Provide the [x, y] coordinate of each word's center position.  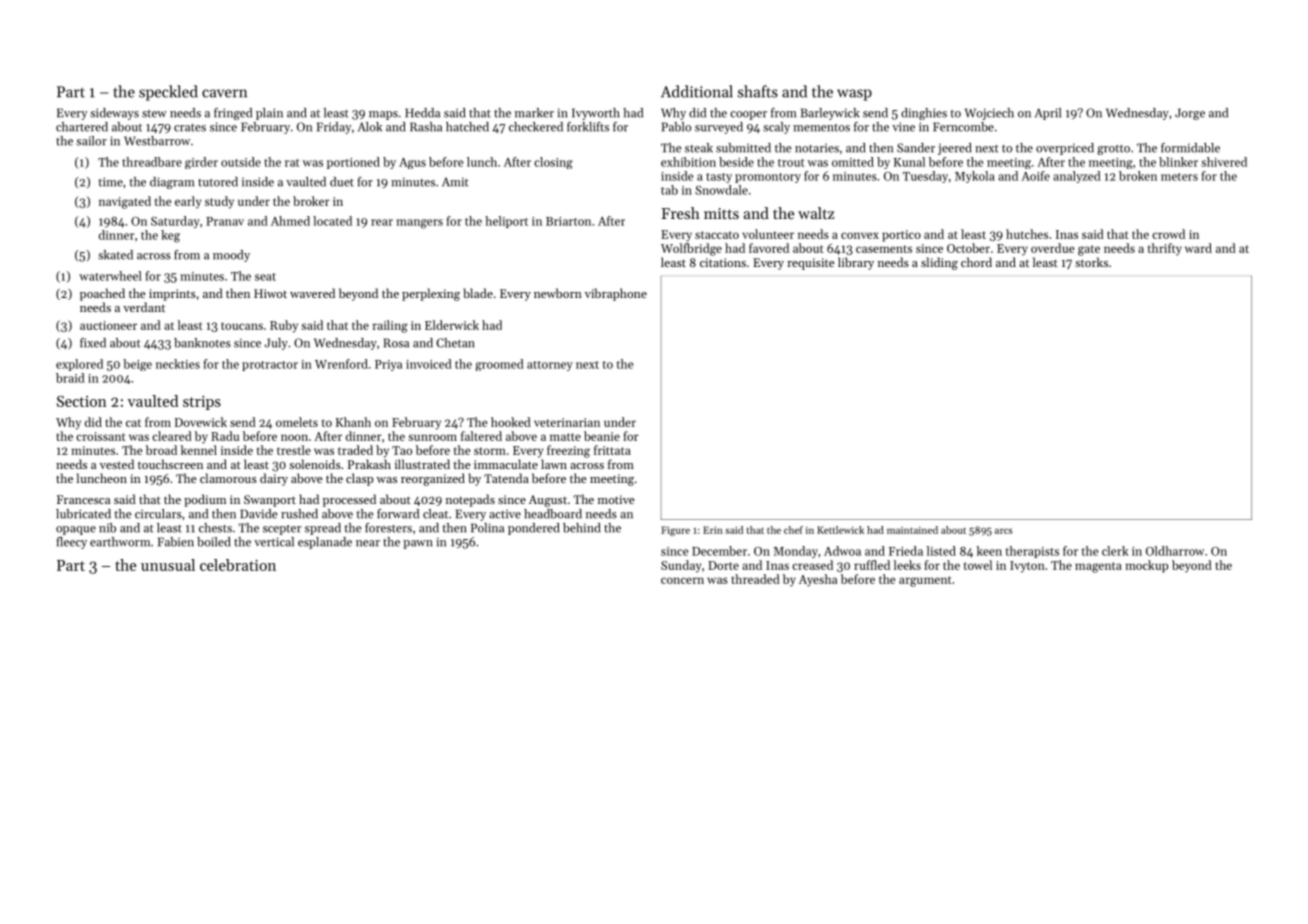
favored [769, 248]
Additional [697, 91]
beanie [602, 436]
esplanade [325, 543]
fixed [93, 343]
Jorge [1190, 114]
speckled [168, 93]
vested [117, 464]
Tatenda [506, 478]
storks [1091, 262]
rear [382, 222]
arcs [1003, 531]
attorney [550, 366]
